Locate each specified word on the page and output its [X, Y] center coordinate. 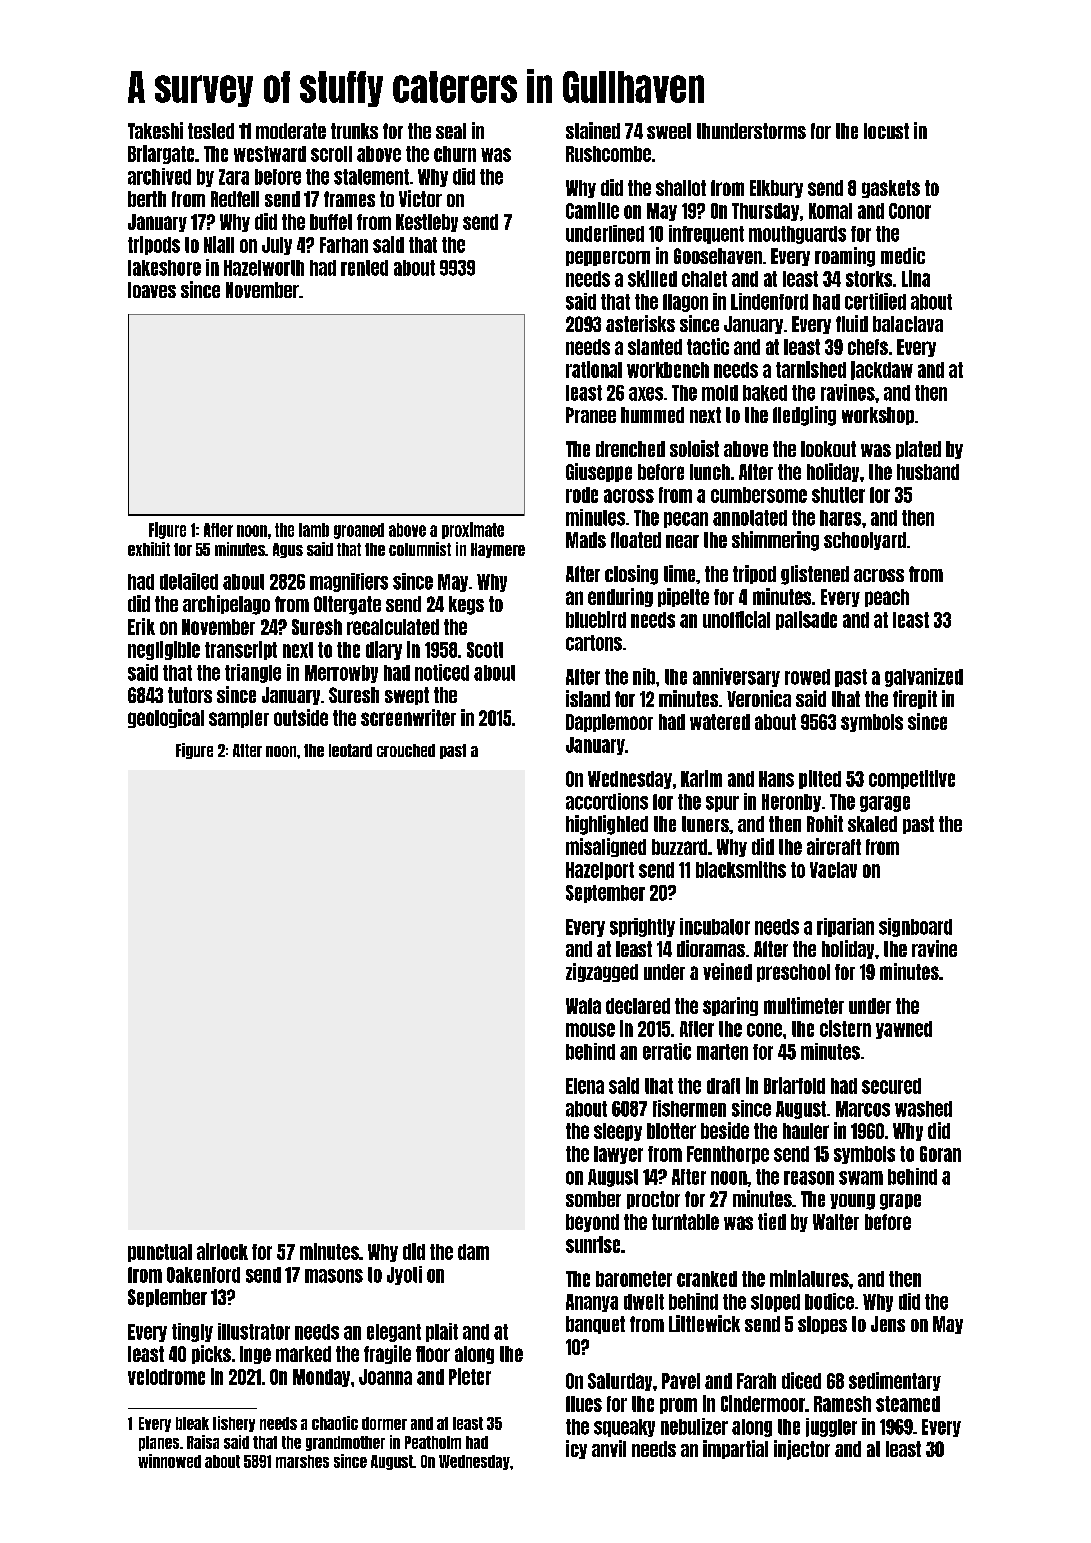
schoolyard [865, 541]
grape [900, 1202]
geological [166, 718]
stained [593, 130]
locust [886, 131]
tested [211, 131]
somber [593, 1199]
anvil [609, 1448]
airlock [222, 1251]
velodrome [166, 1377]
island [588, 698]
